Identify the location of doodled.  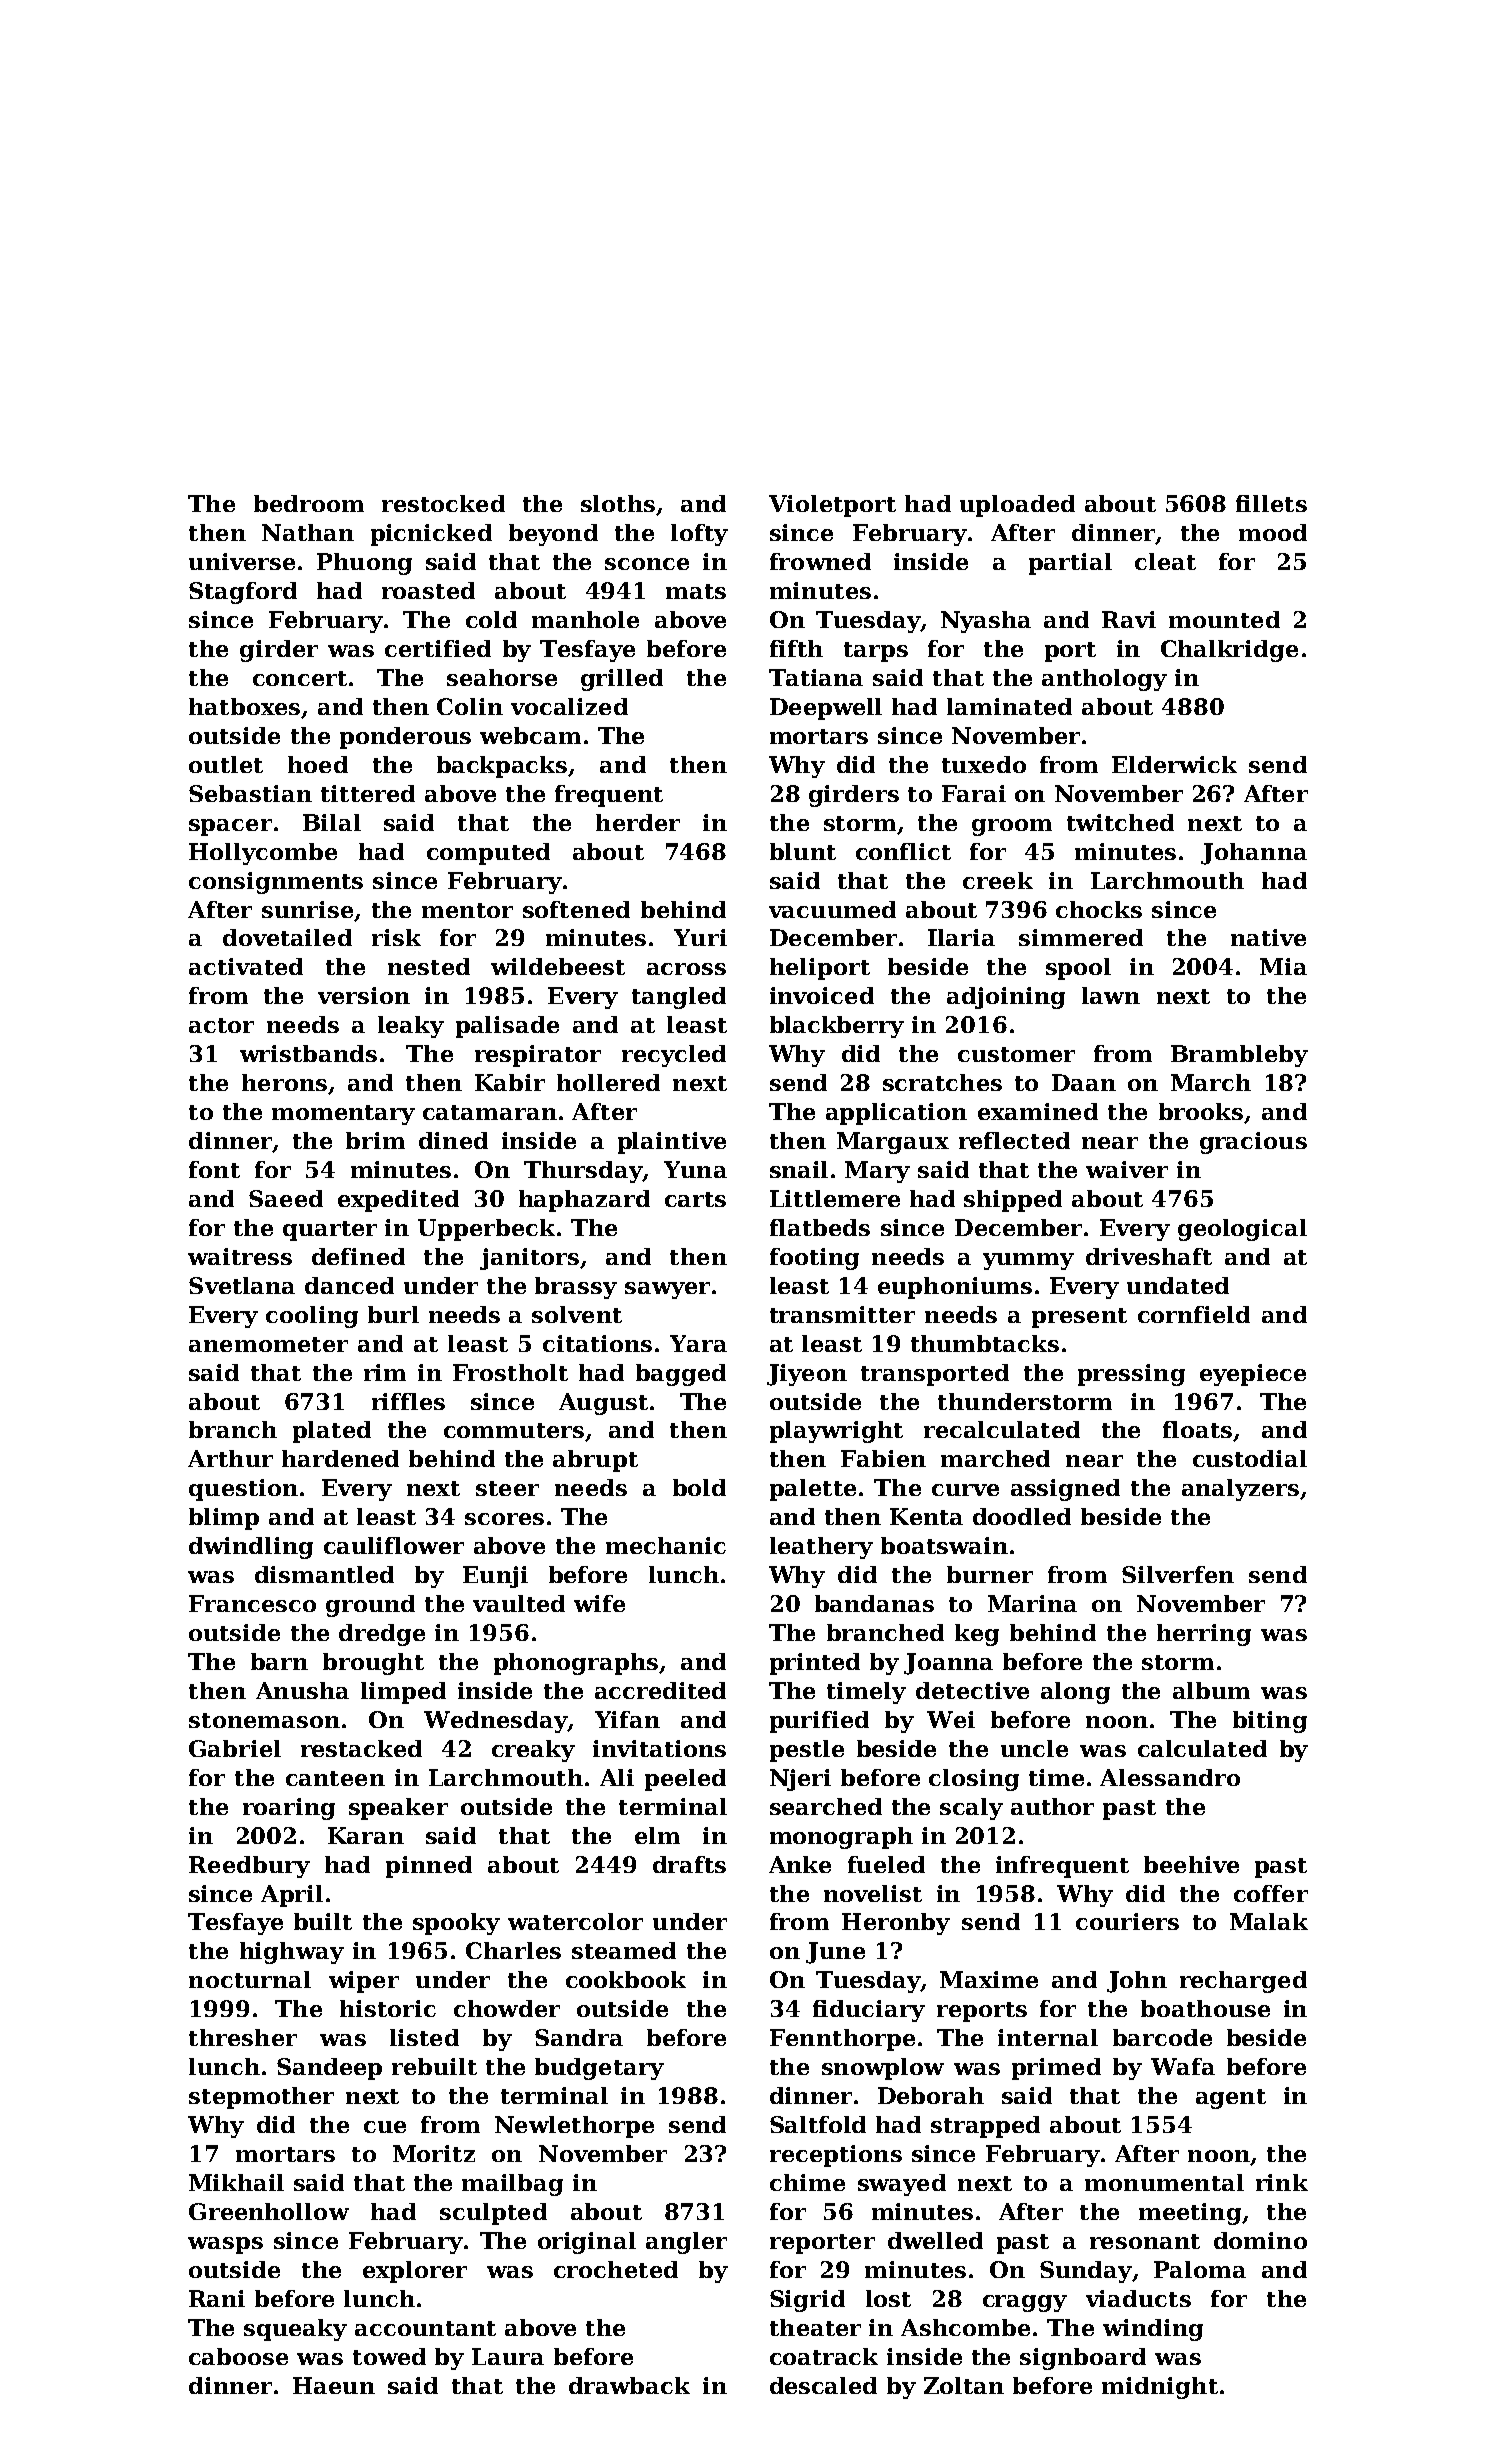
(1022, 1516).
